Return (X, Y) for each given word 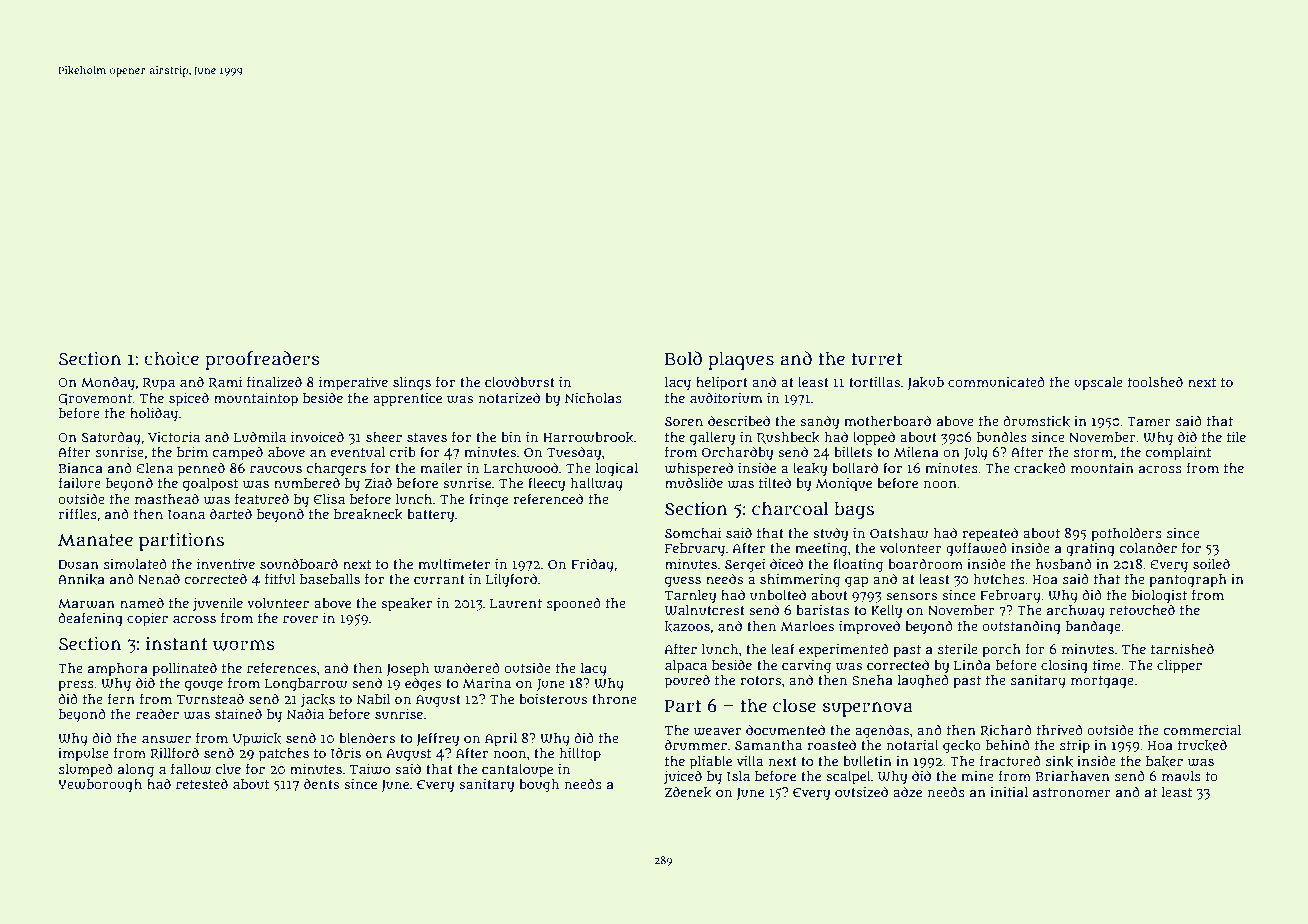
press (76, 686)
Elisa (329, 499)
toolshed (1155, 381)
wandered (467, 668)
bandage (1093, 627)
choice (171, 358)
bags (854, 511)
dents (321, 783)
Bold (683, 358)
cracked (1040, 468)
